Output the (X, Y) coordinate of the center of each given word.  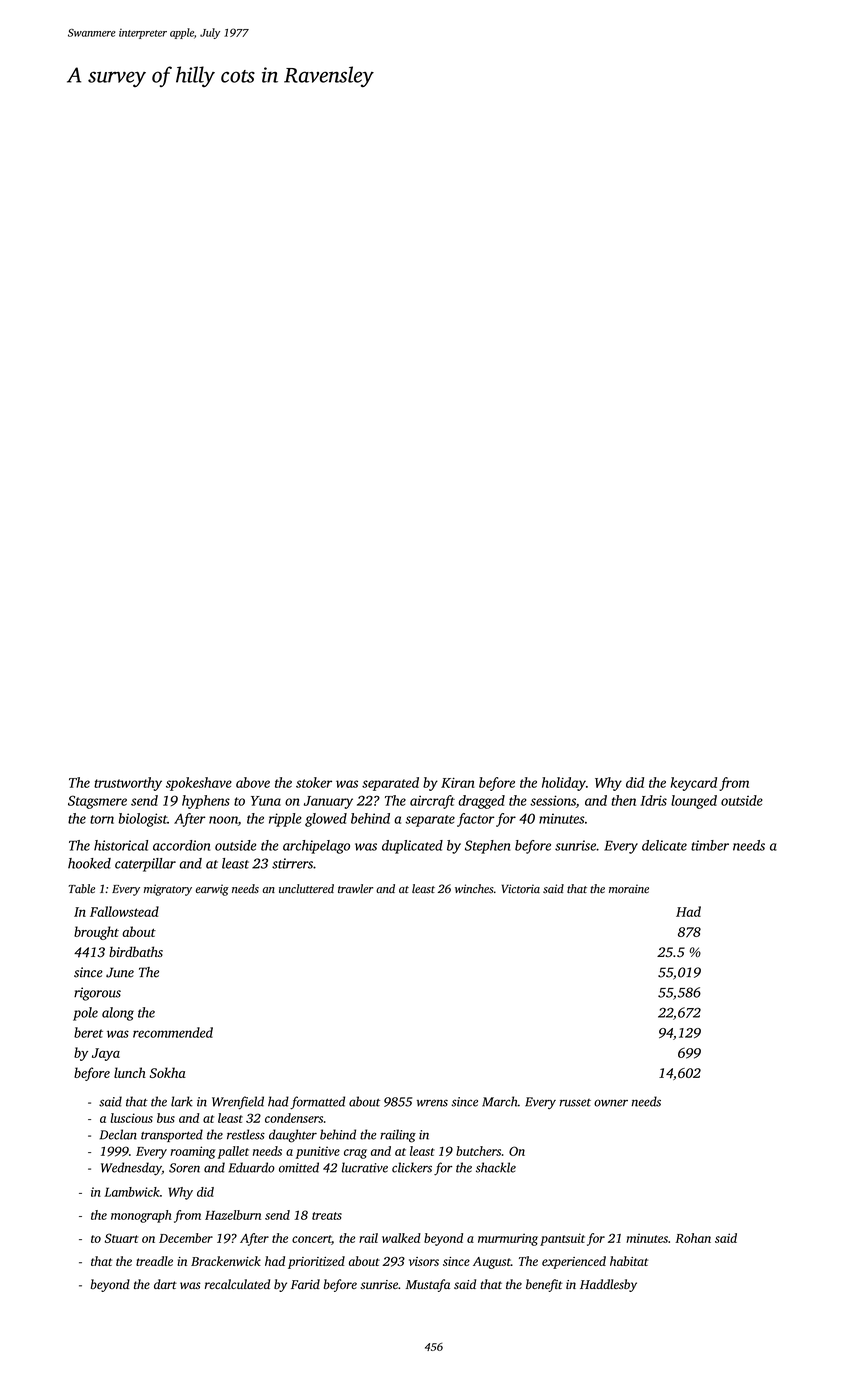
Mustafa (428, 1285)
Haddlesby (608, 1285)
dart (165, 1284)
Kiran (458, 783)
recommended (173, 1032)
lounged (694, 802)
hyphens (206, 802)
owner (611, 1103)
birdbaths (136, 951)
